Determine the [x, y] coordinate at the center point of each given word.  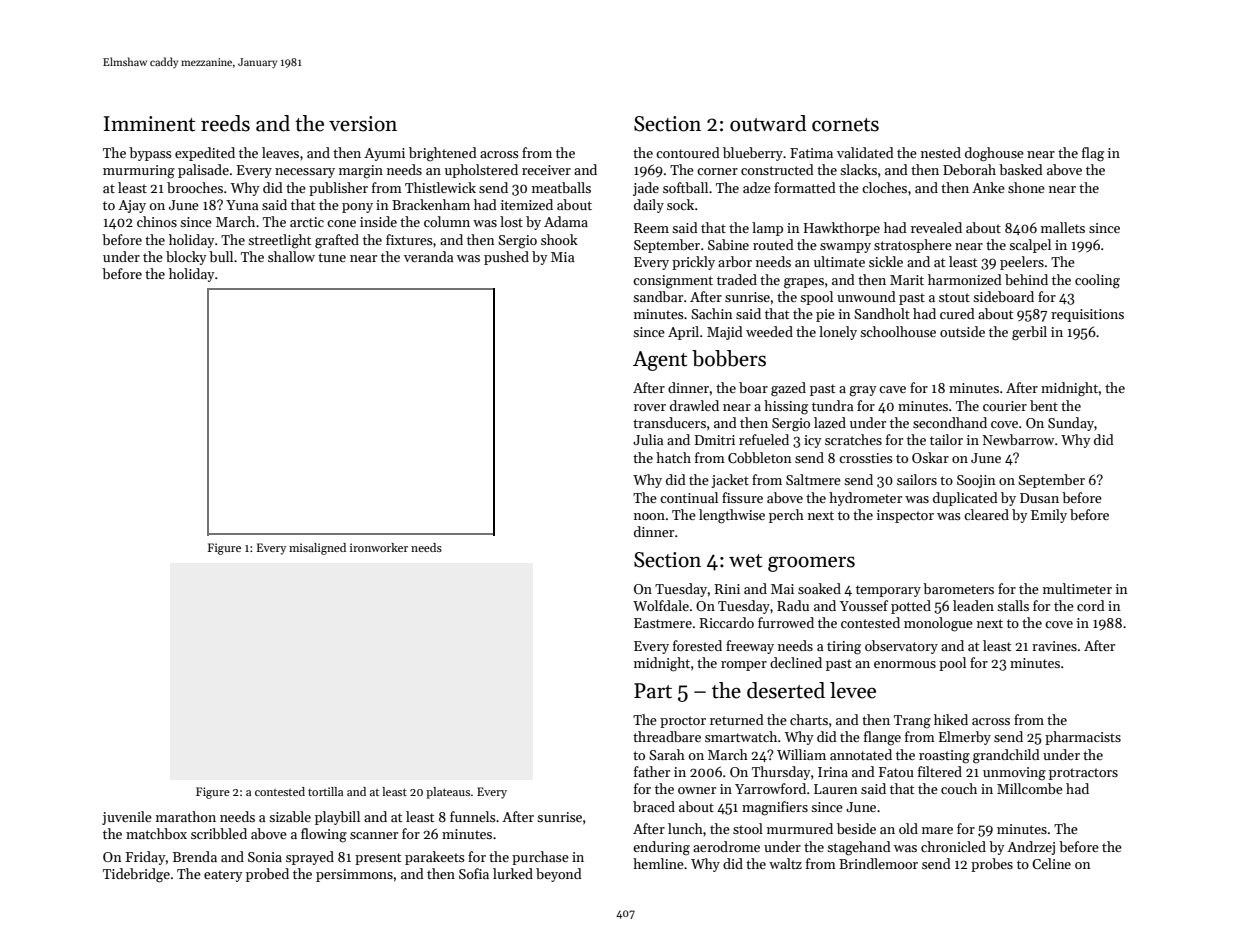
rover [650, 407]
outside [962, 331]
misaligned [317, 549]
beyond [559, 875]
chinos [157, 221]
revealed [936, 227]
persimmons [354, 875]
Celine [1051, 863]
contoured [688, 152]
